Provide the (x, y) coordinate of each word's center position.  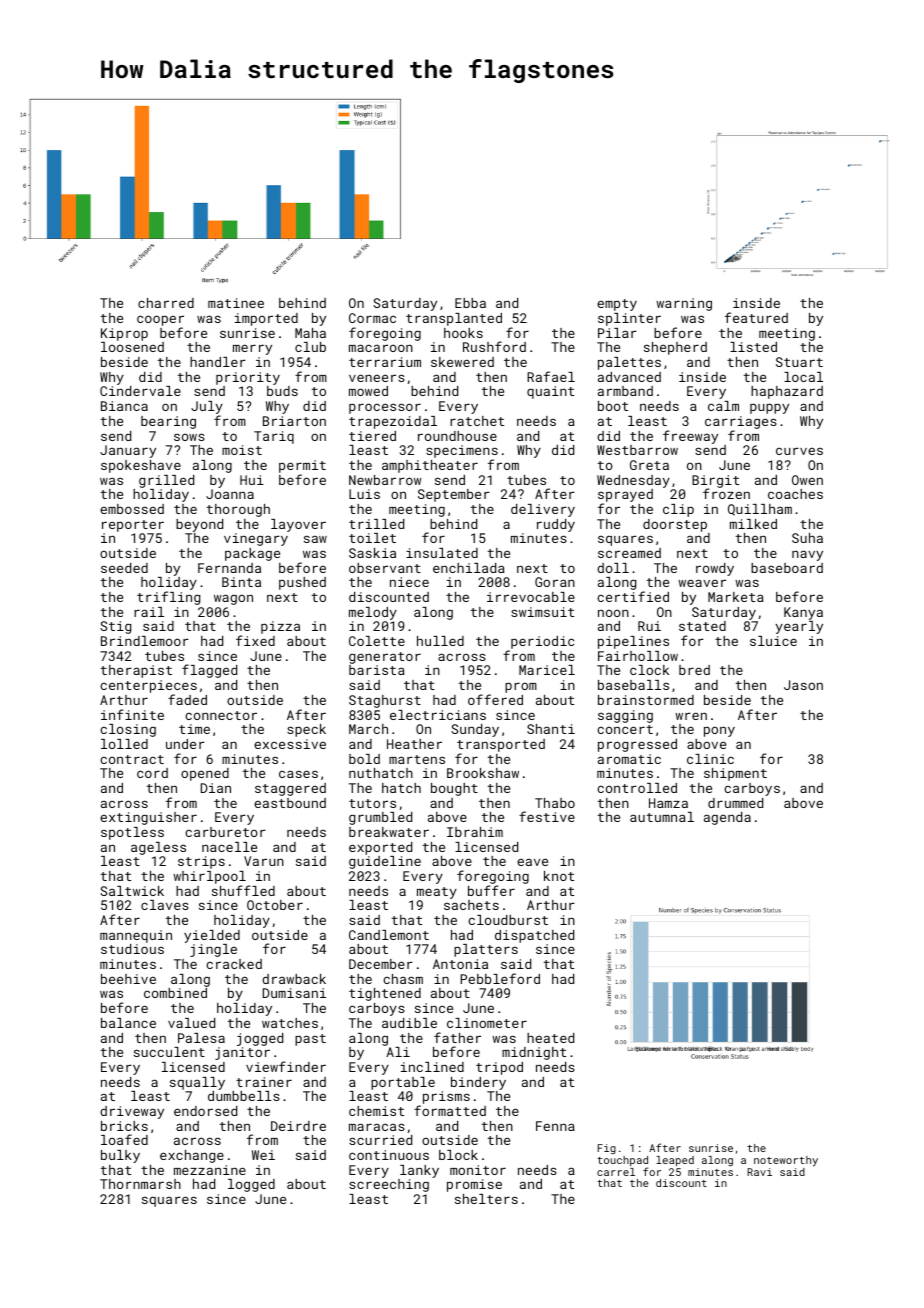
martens (417, 759)
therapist (136, 671)
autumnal (662, 817)
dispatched (534, 936)
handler (218, 362)
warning (684, 304)
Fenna (555, 1126)
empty (617, 305)
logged (251, 1185)
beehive (128, 979)
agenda (727, 818)
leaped (675, 1161)
